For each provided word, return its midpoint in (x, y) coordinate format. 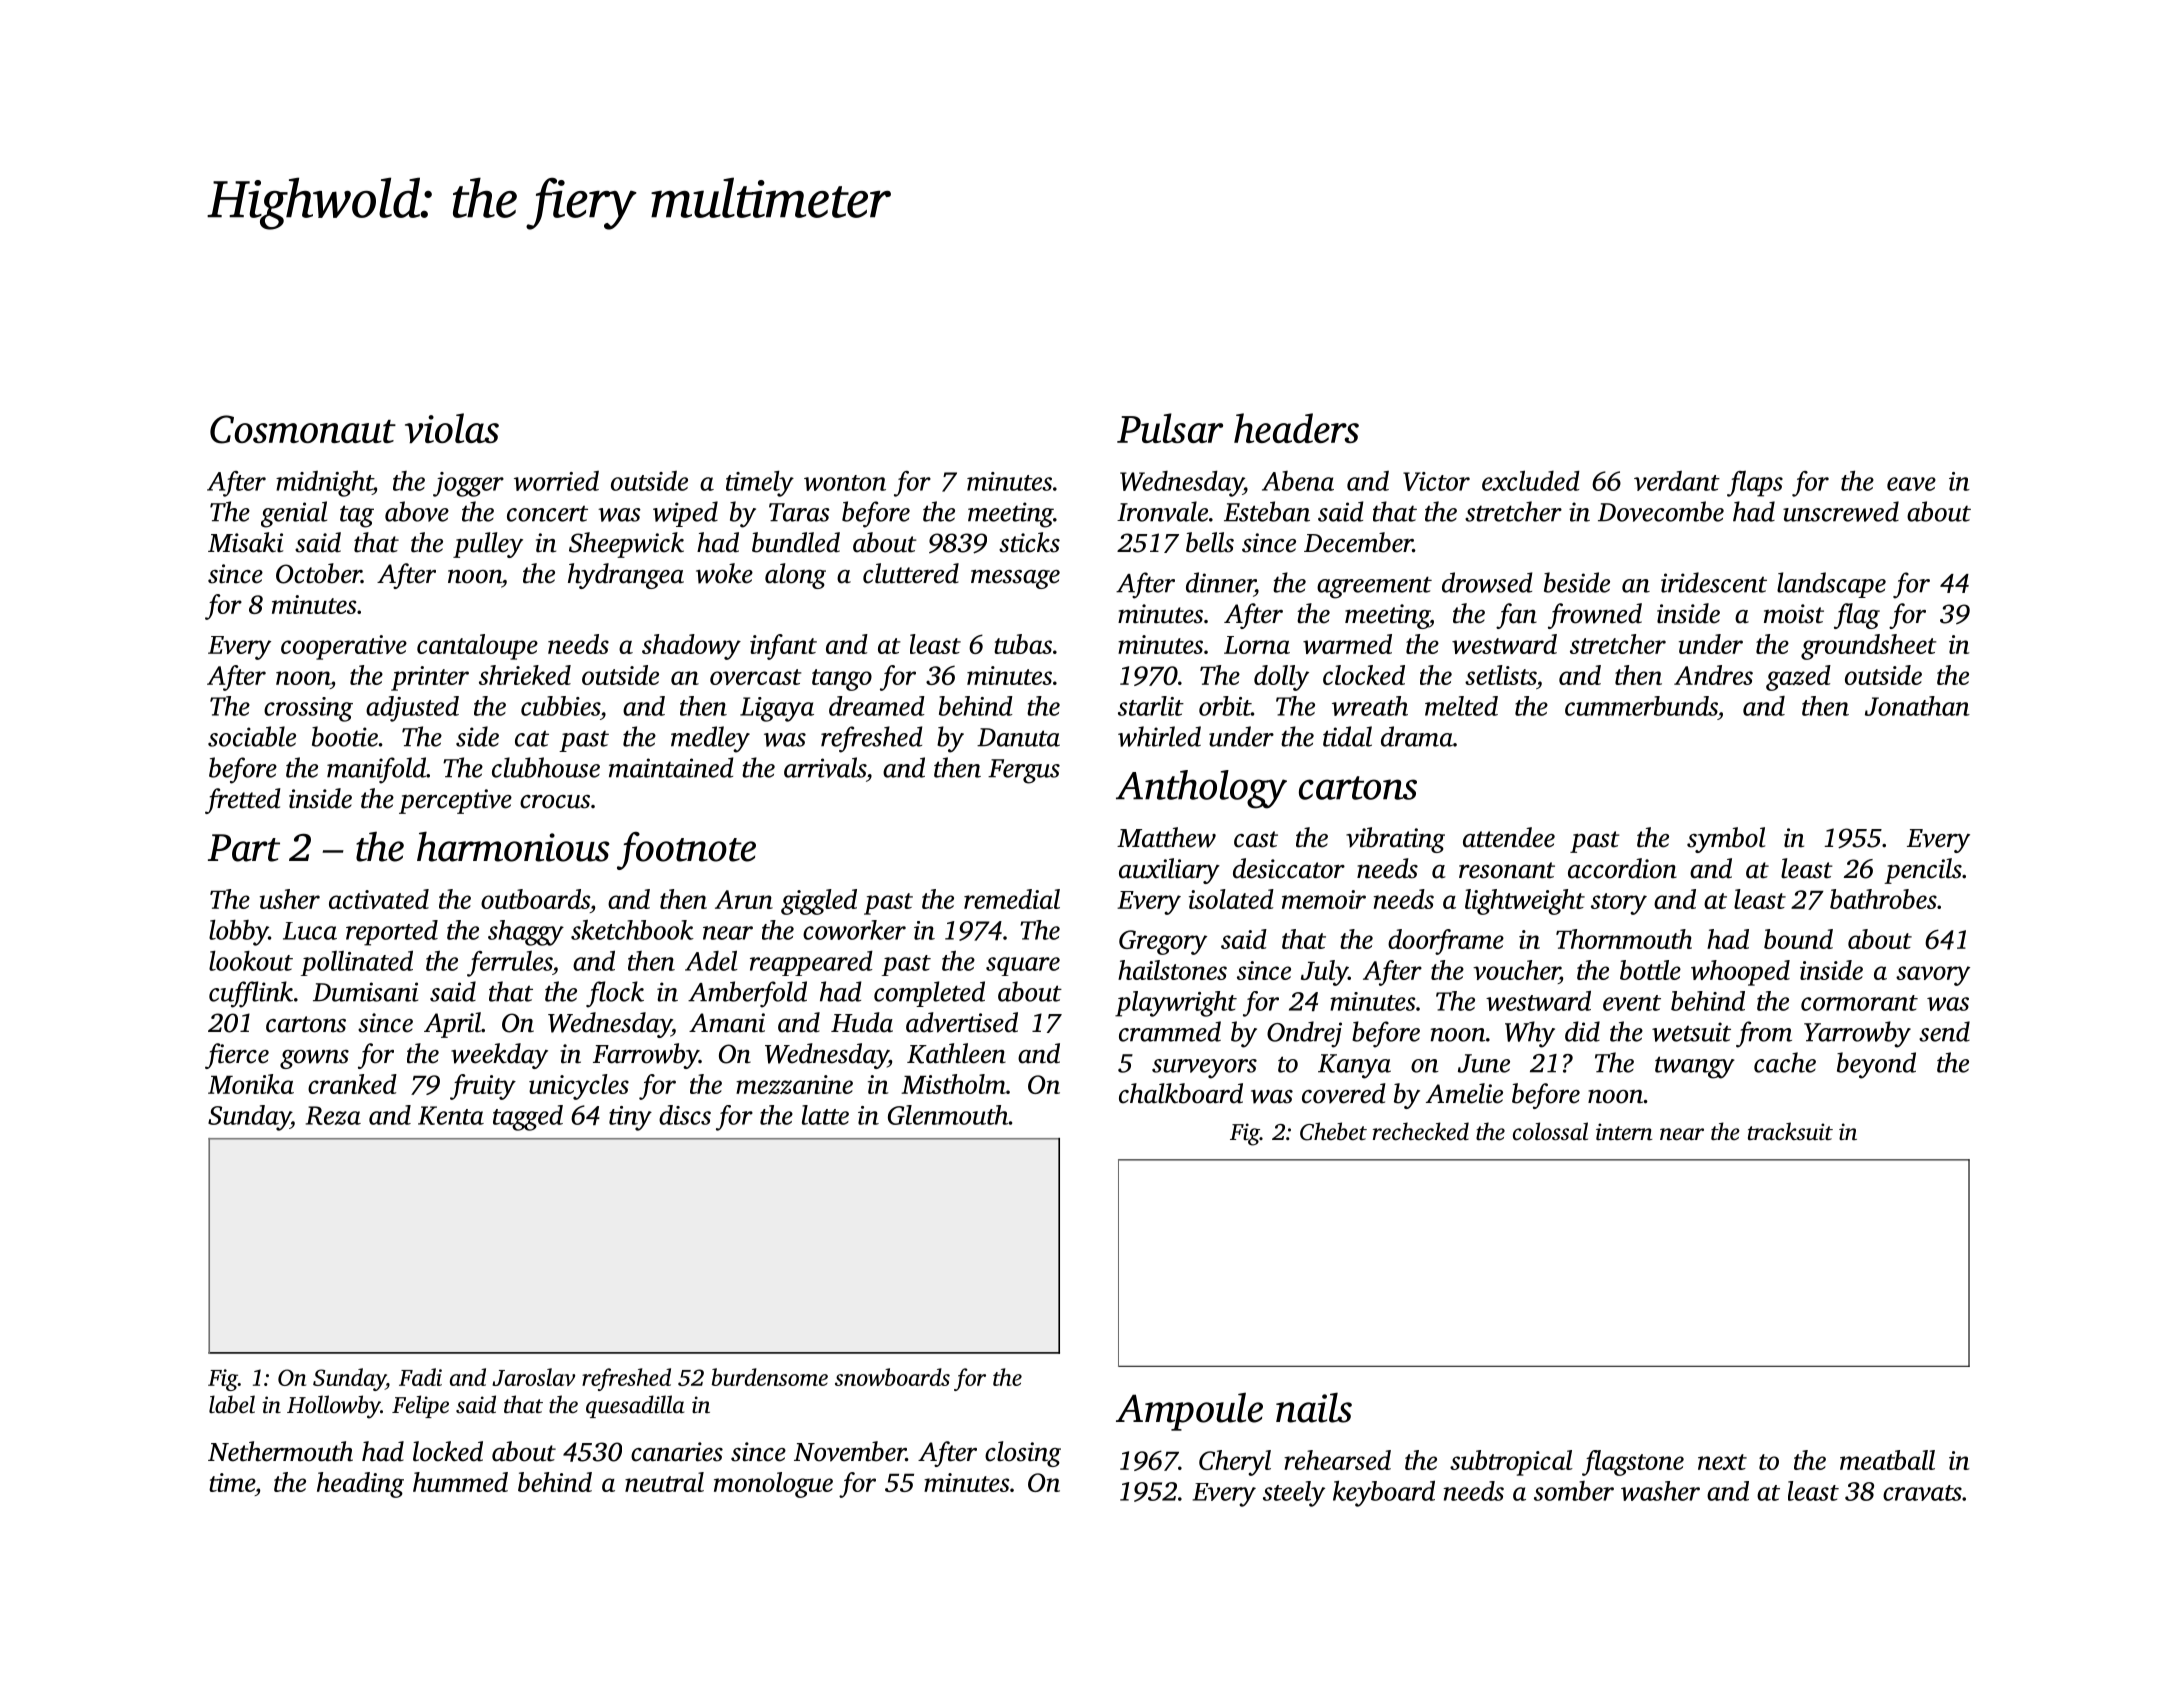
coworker (854, 930)
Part (244, 848)
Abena (1298, 481)
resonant (1507, 870)
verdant (1677, 481)
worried (556, 481)
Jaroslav (533, 1377)
